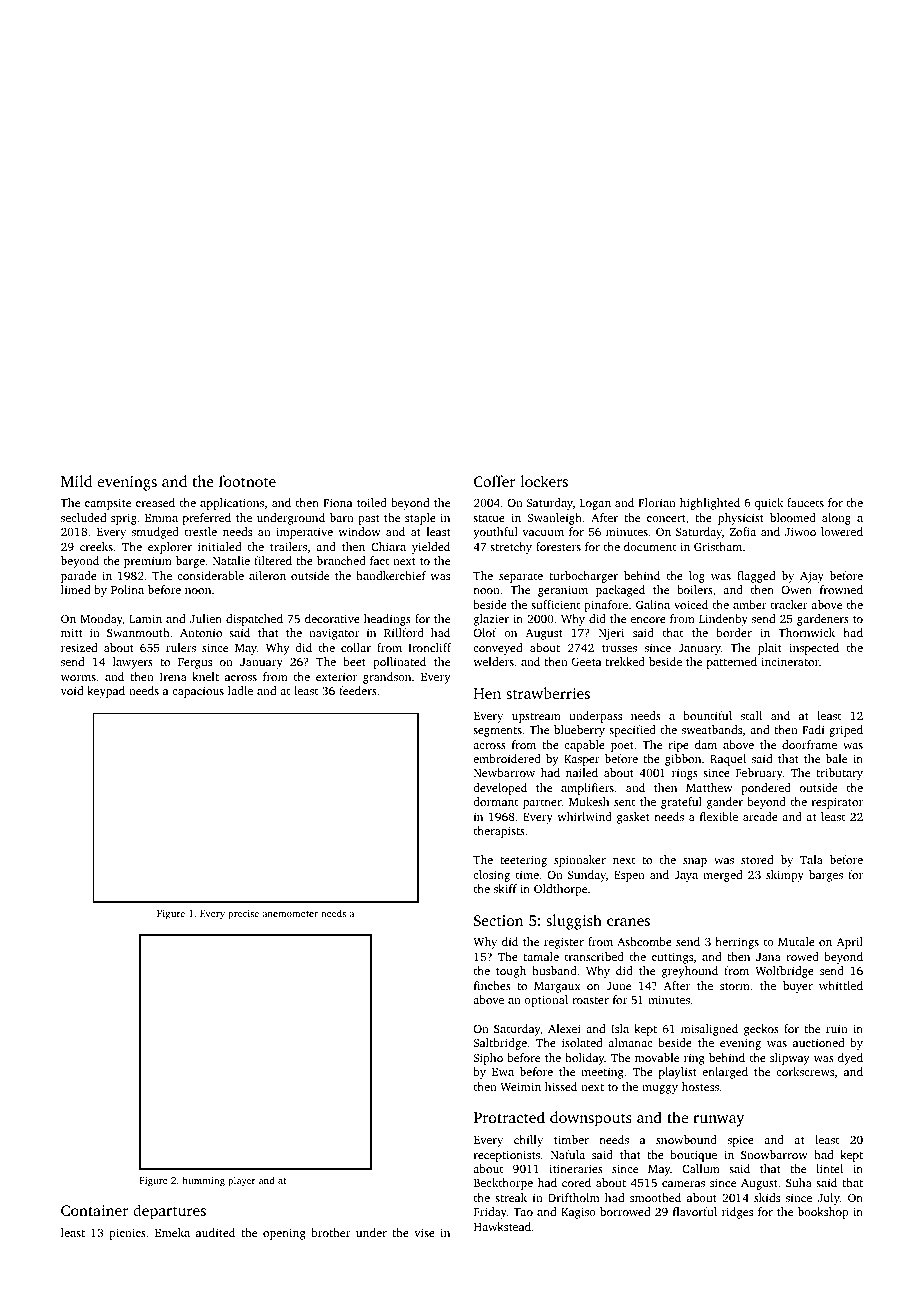 This screenshot has height=1308, width=924. I want to click on geranium, so click(563, 591).
